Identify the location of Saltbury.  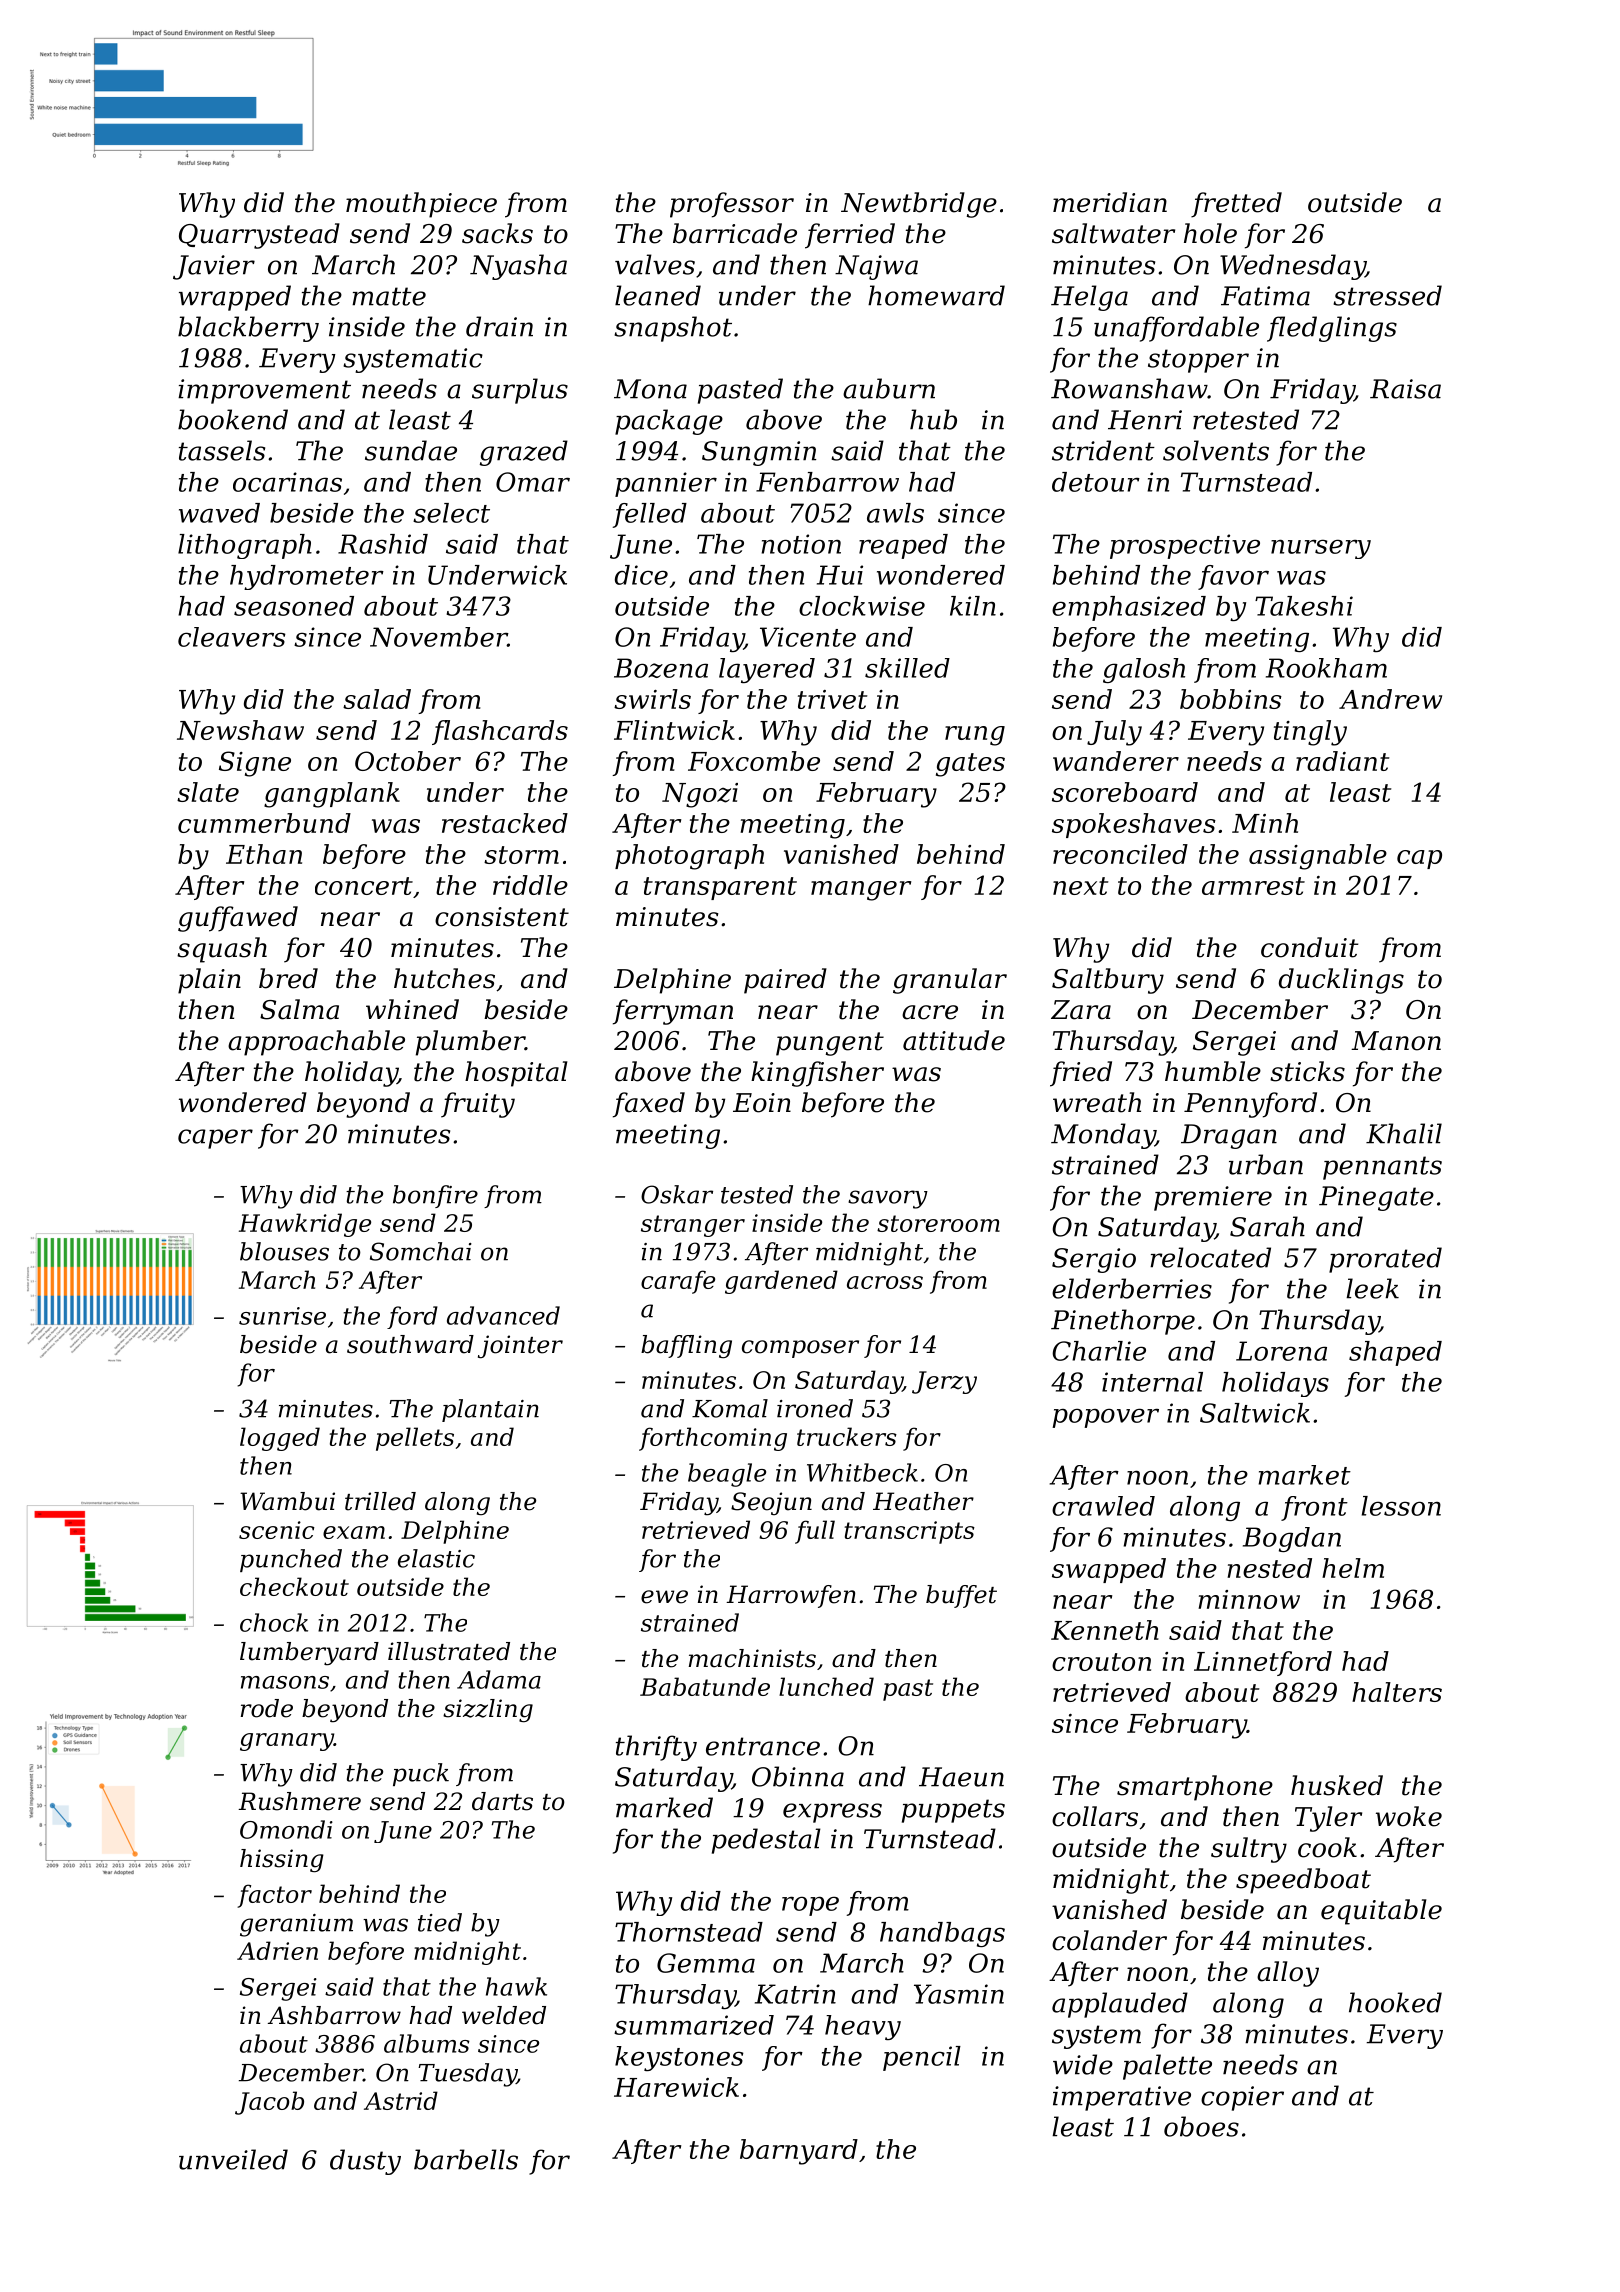
(1108, 981).
